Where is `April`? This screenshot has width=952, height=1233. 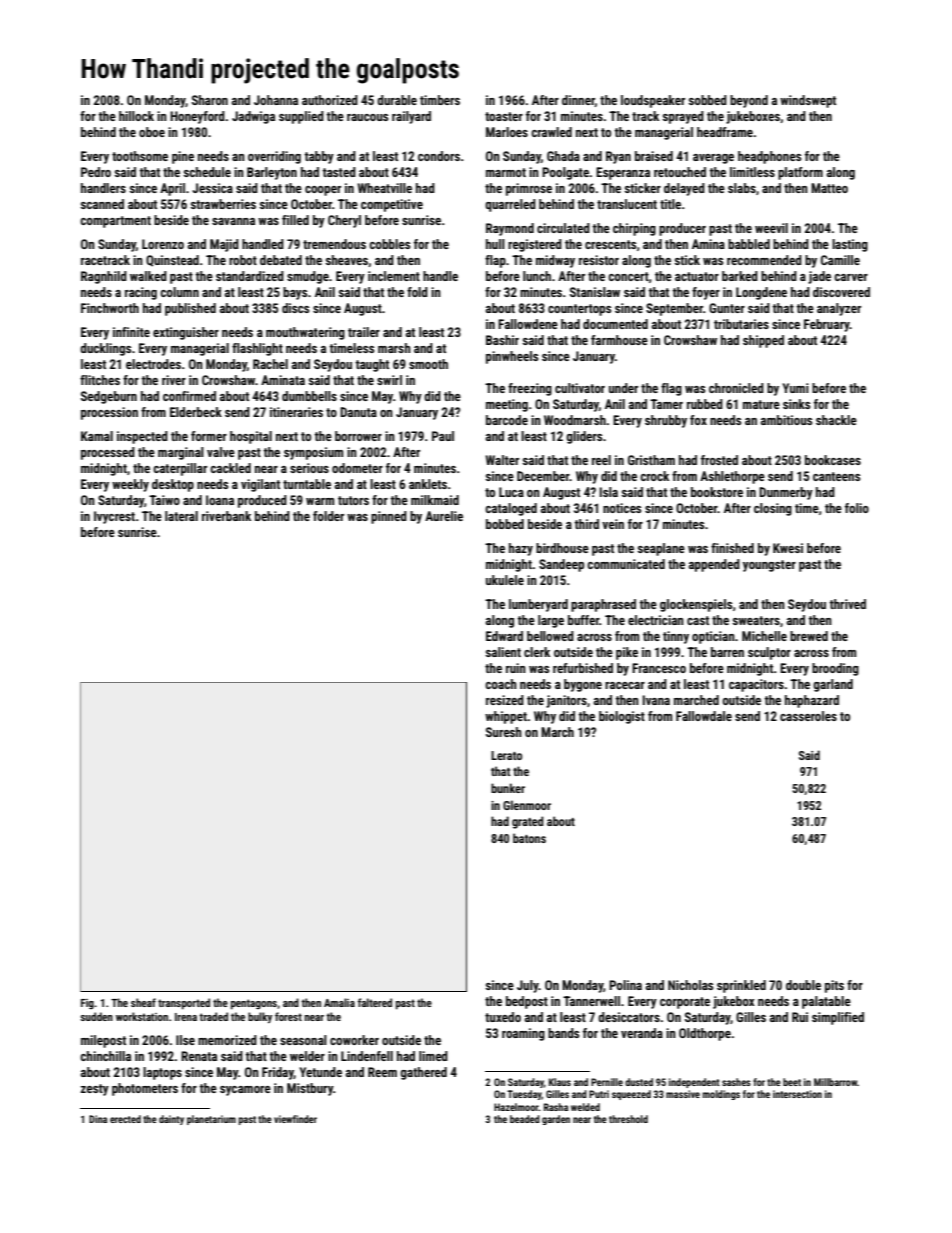
April is located at coordinates (172, 189).
